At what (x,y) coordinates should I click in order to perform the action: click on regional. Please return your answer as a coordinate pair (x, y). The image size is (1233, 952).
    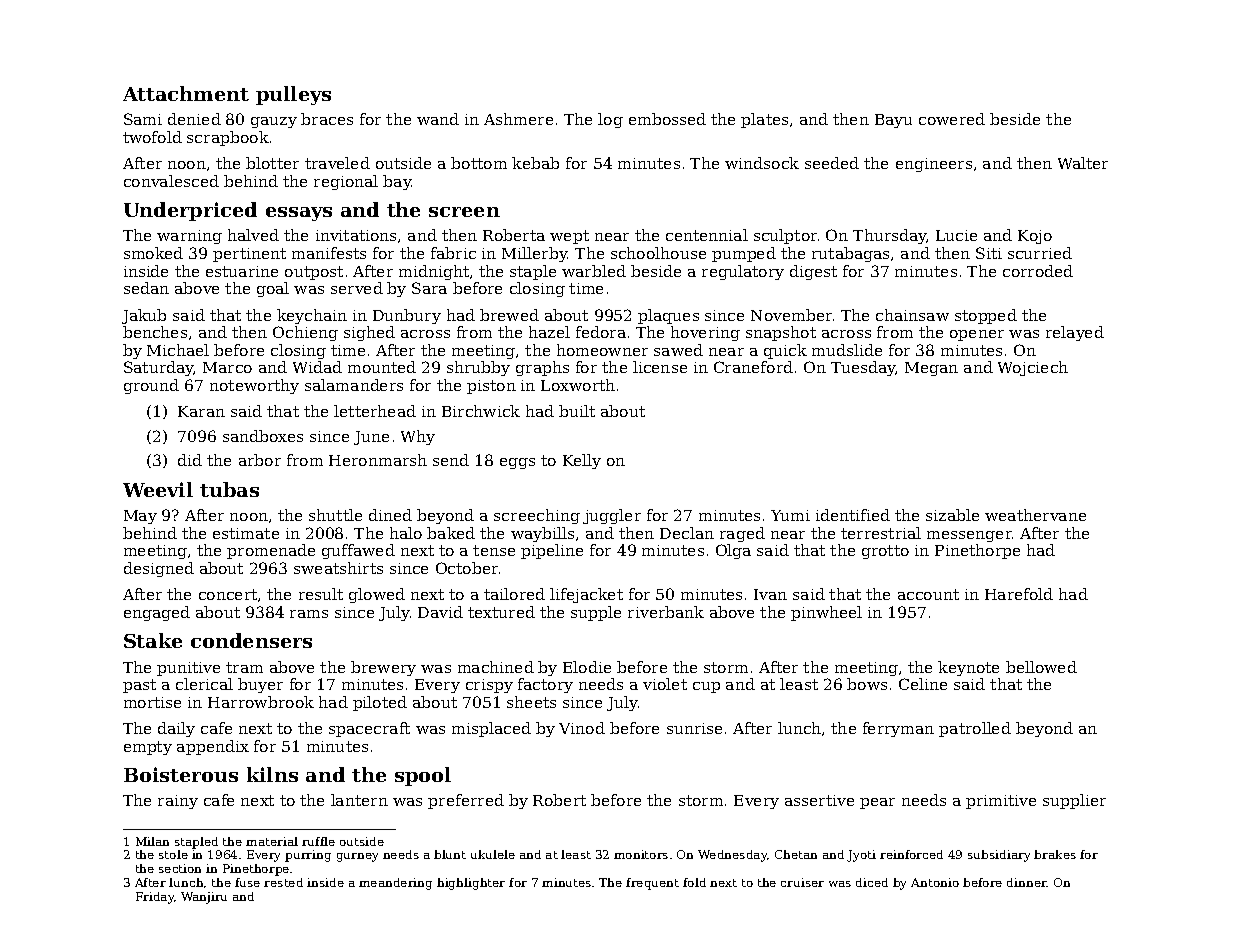
    Looking at the image, I should click on (346, 182).
